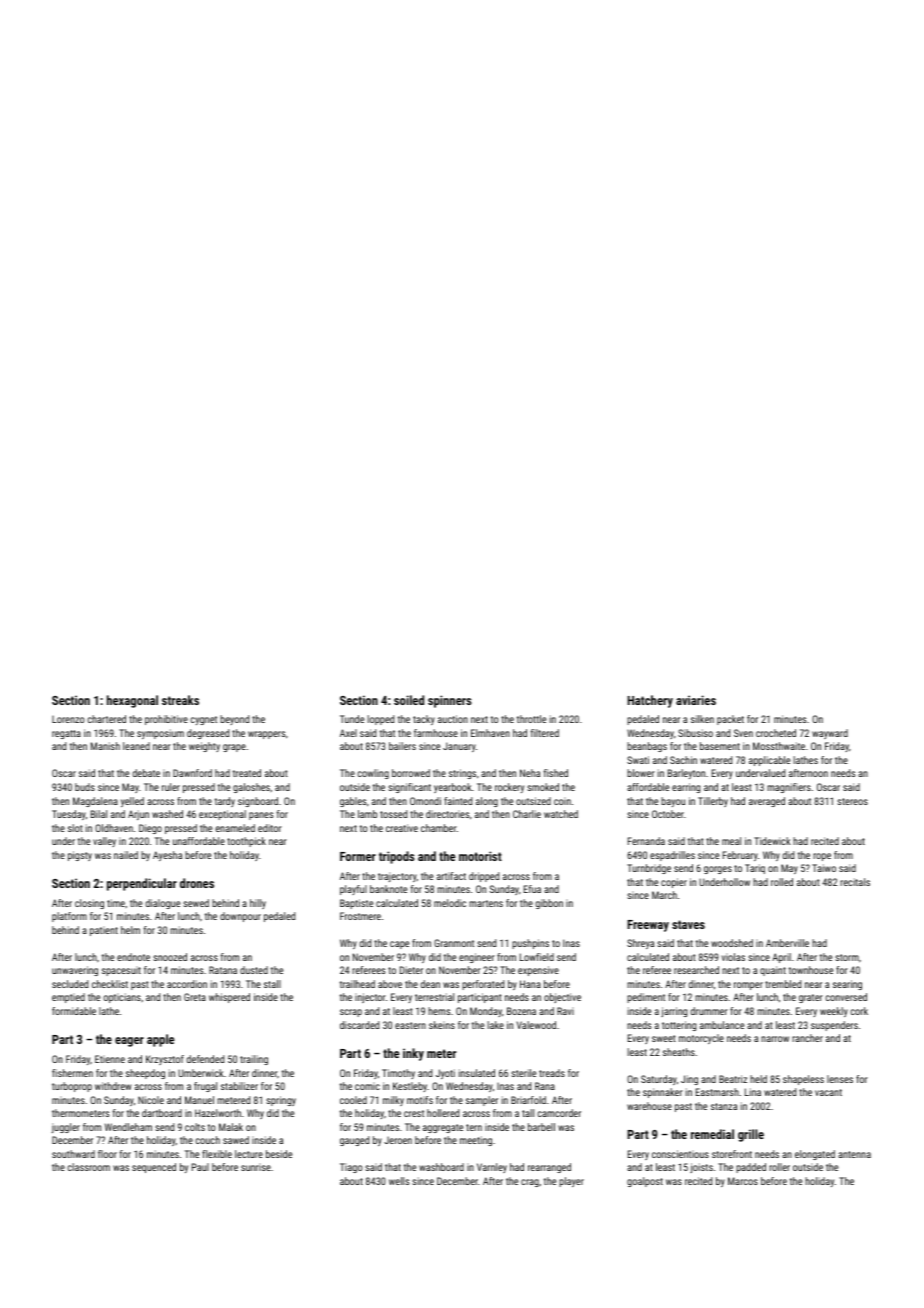 This screenshot has height=1308, width=924. I want to click on classroom, so click(88, 1167).
